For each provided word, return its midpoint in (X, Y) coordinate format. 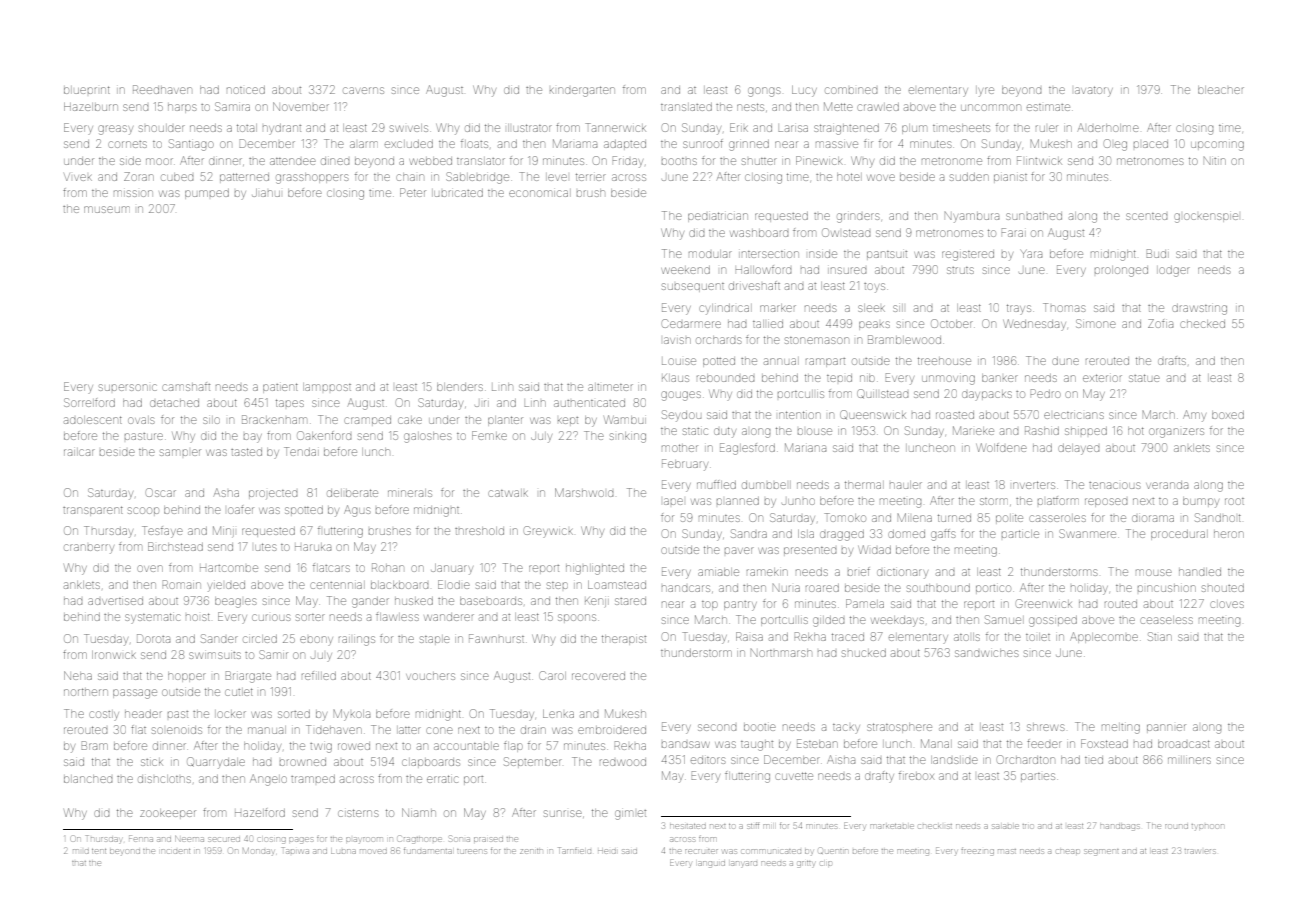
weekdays (897, 621)
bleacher (1221, 90)
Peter (413, 192)
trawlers (1200, 851)
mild (81, 851)
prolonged (1121, 271)
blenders (460, 387)
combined (851, 90)
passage (135, 694)
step (557, 585)
